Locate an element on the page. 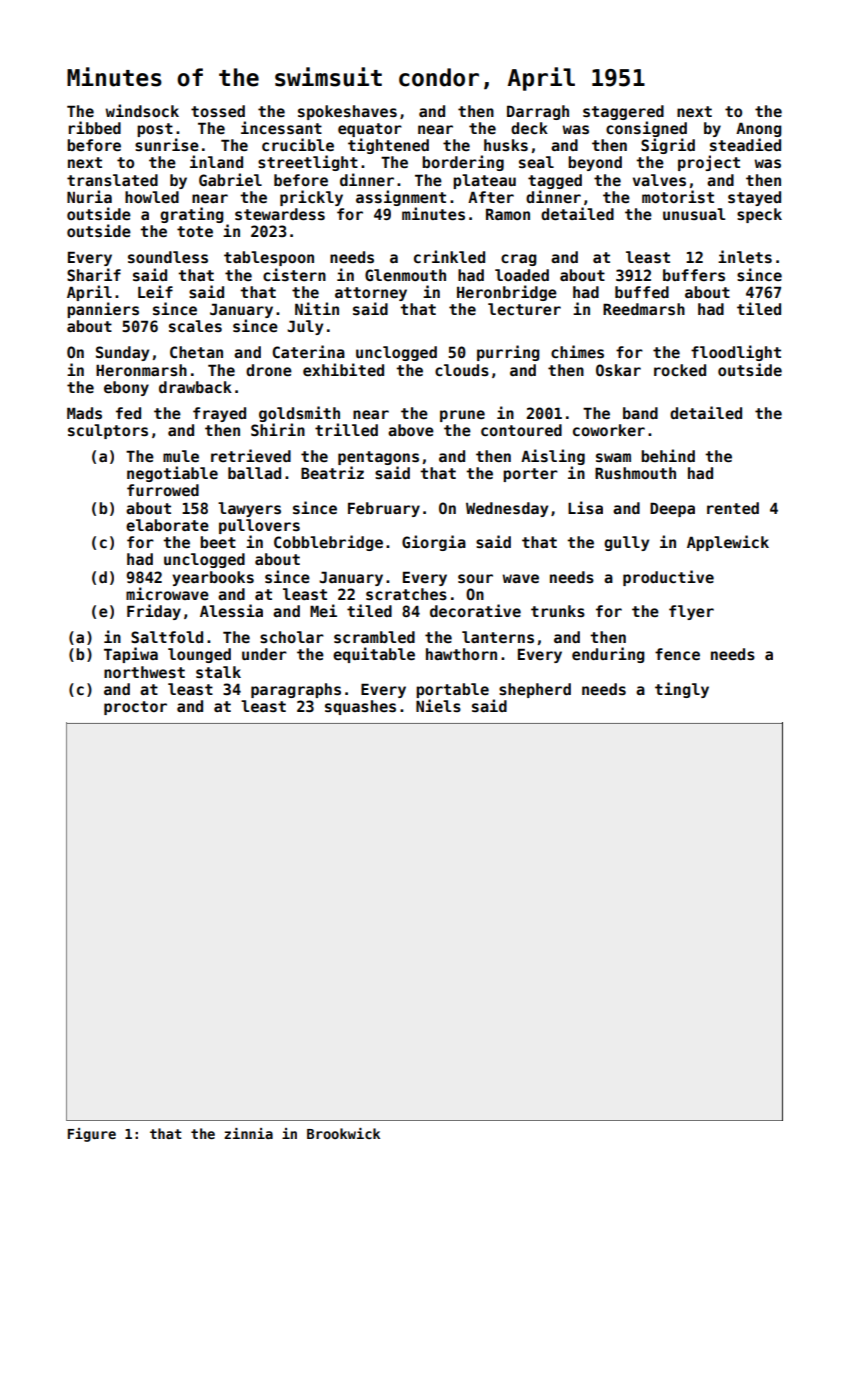 This image has width=849, height=1400. Brookwick is located at coordinates (343, 1133).
